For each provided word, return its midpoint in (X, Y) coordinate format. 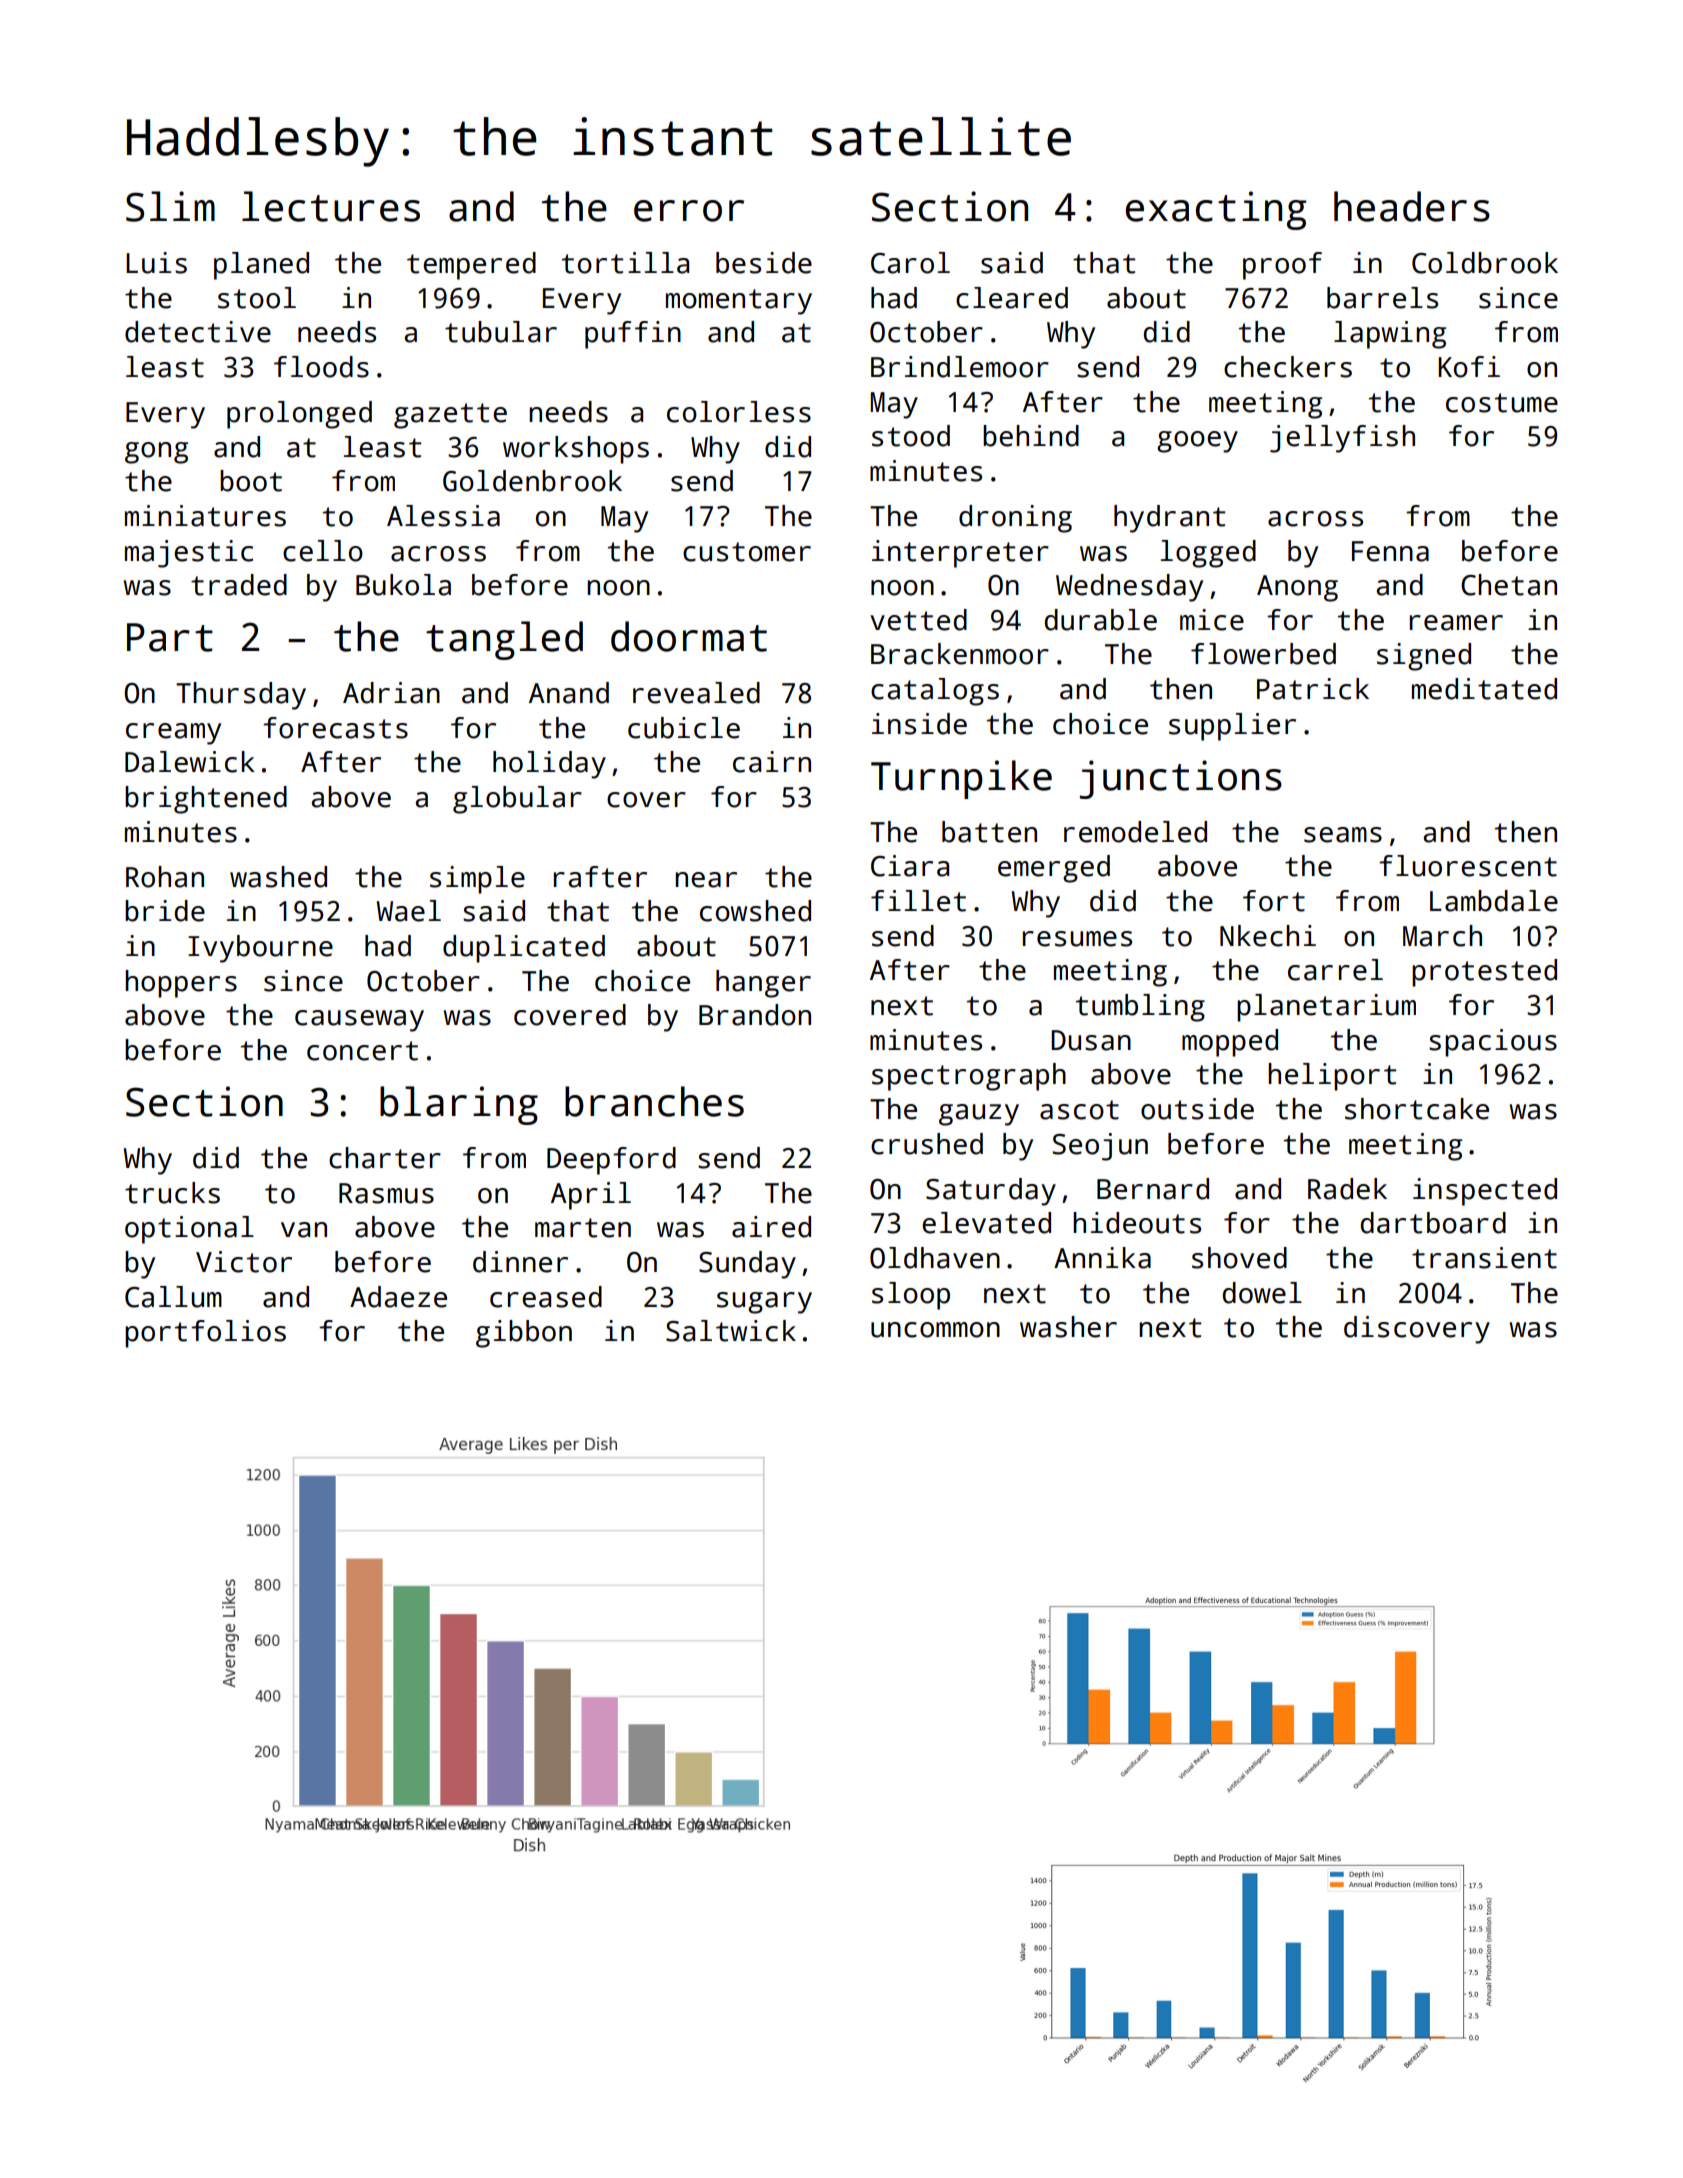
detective (198, 332)
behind (1031, 436)
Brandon (755, 1015)
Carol (910, 263)
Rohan (165, 877)
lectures (331, 206)
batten (989, 832)
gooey (1197, 442)
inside (919, 724)
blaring (459, 1105)
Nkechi (1268, 936)
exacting (1216, 210)
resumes (1077, 939)
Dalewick (190, 762)
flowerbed (1263, 654)
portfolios (205, 1334)
